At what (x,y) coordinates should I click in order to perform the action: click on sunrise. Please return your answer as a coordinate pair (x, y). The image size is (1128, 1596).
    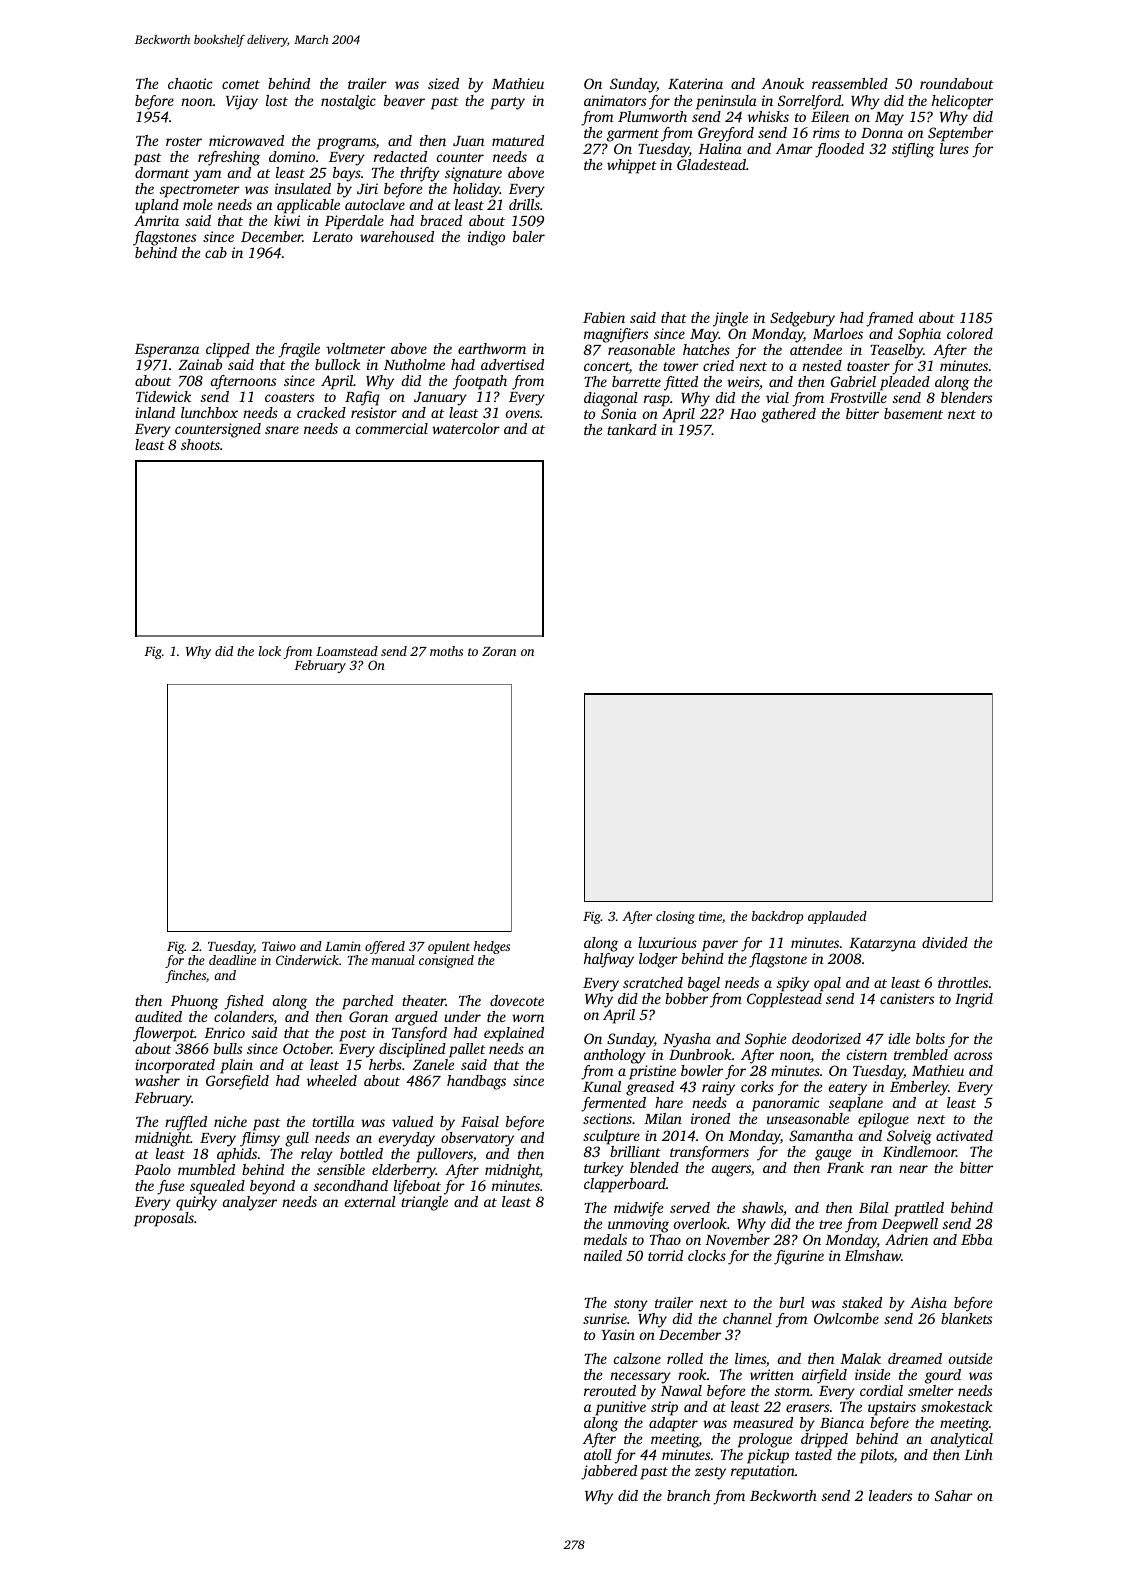
    Looking at the image, I should click on (605, 1318).
